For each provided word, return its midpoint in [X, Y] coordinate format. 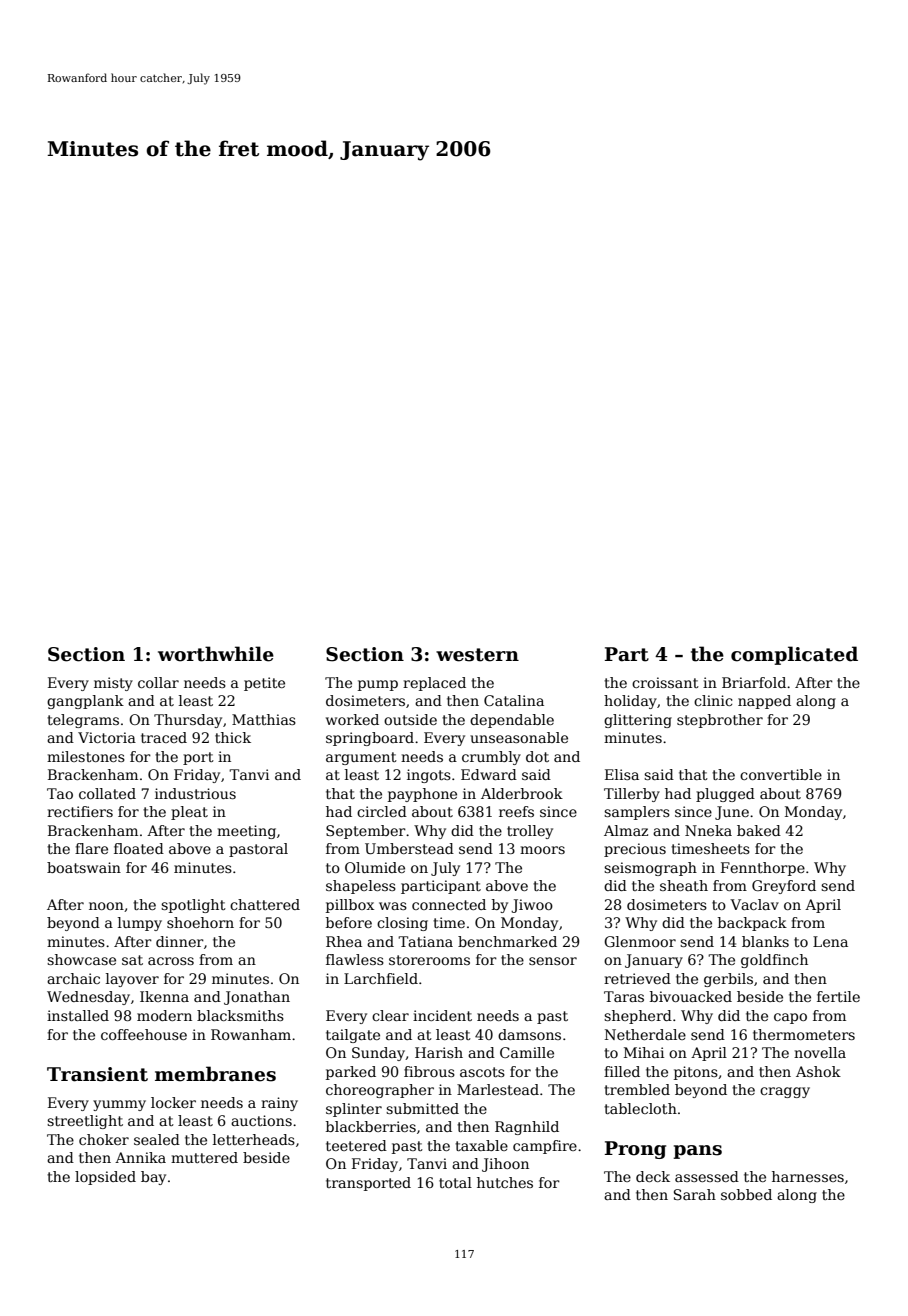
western [477, 655]
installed [78, 1015]
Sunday [379, 1054]
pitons [696, 1073]
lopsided [105, 1178]
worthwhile [216, 654]
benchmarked [507, 941]
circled [382, 811]
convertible [781, 774]
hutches [505, 1182]
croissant [665, 682]
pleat [189, 813]
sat [132, 960]
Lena [830, 941]
